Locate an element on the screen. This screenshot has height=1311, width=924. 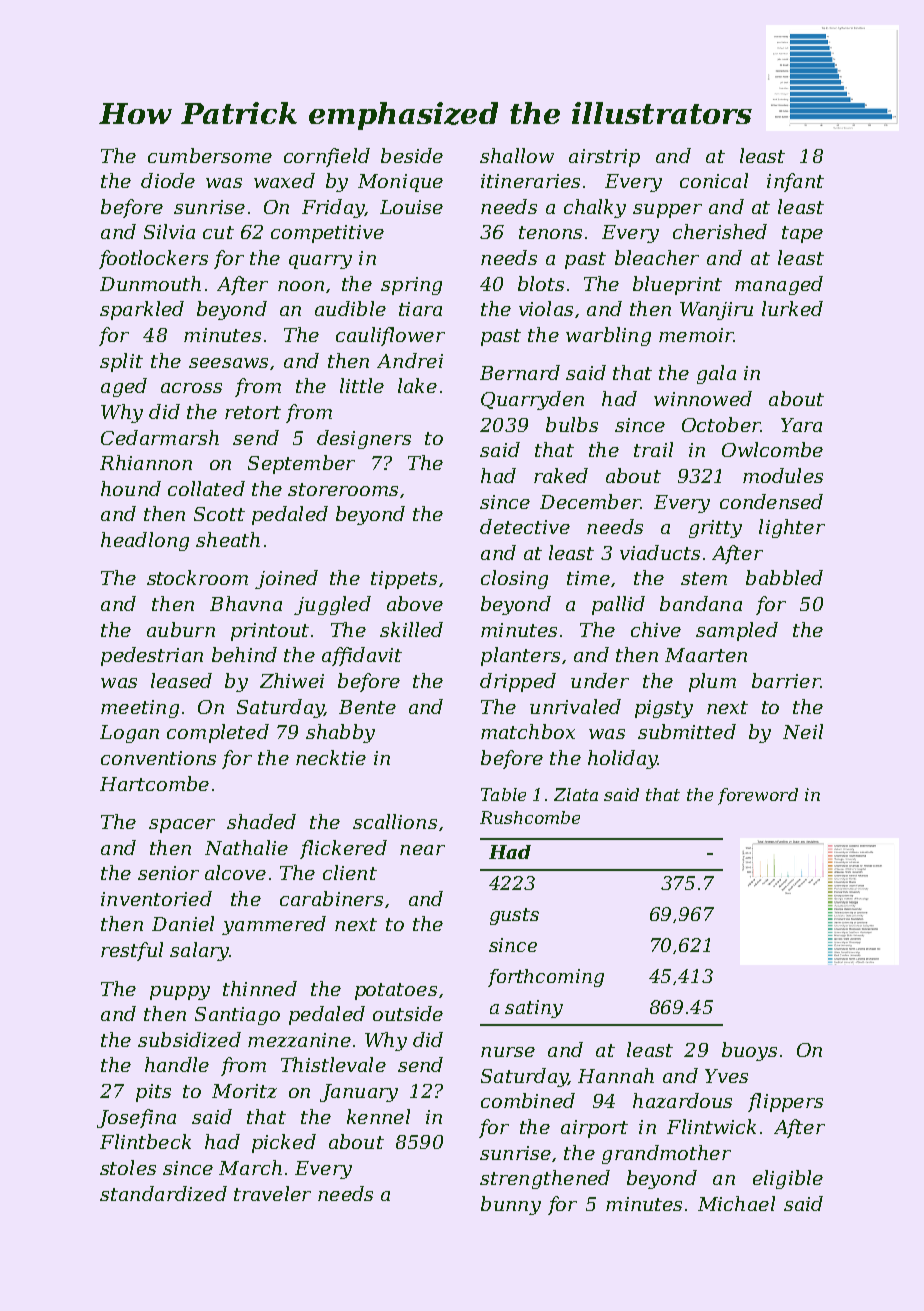
airstrip is located at coordinates (604, 158).
